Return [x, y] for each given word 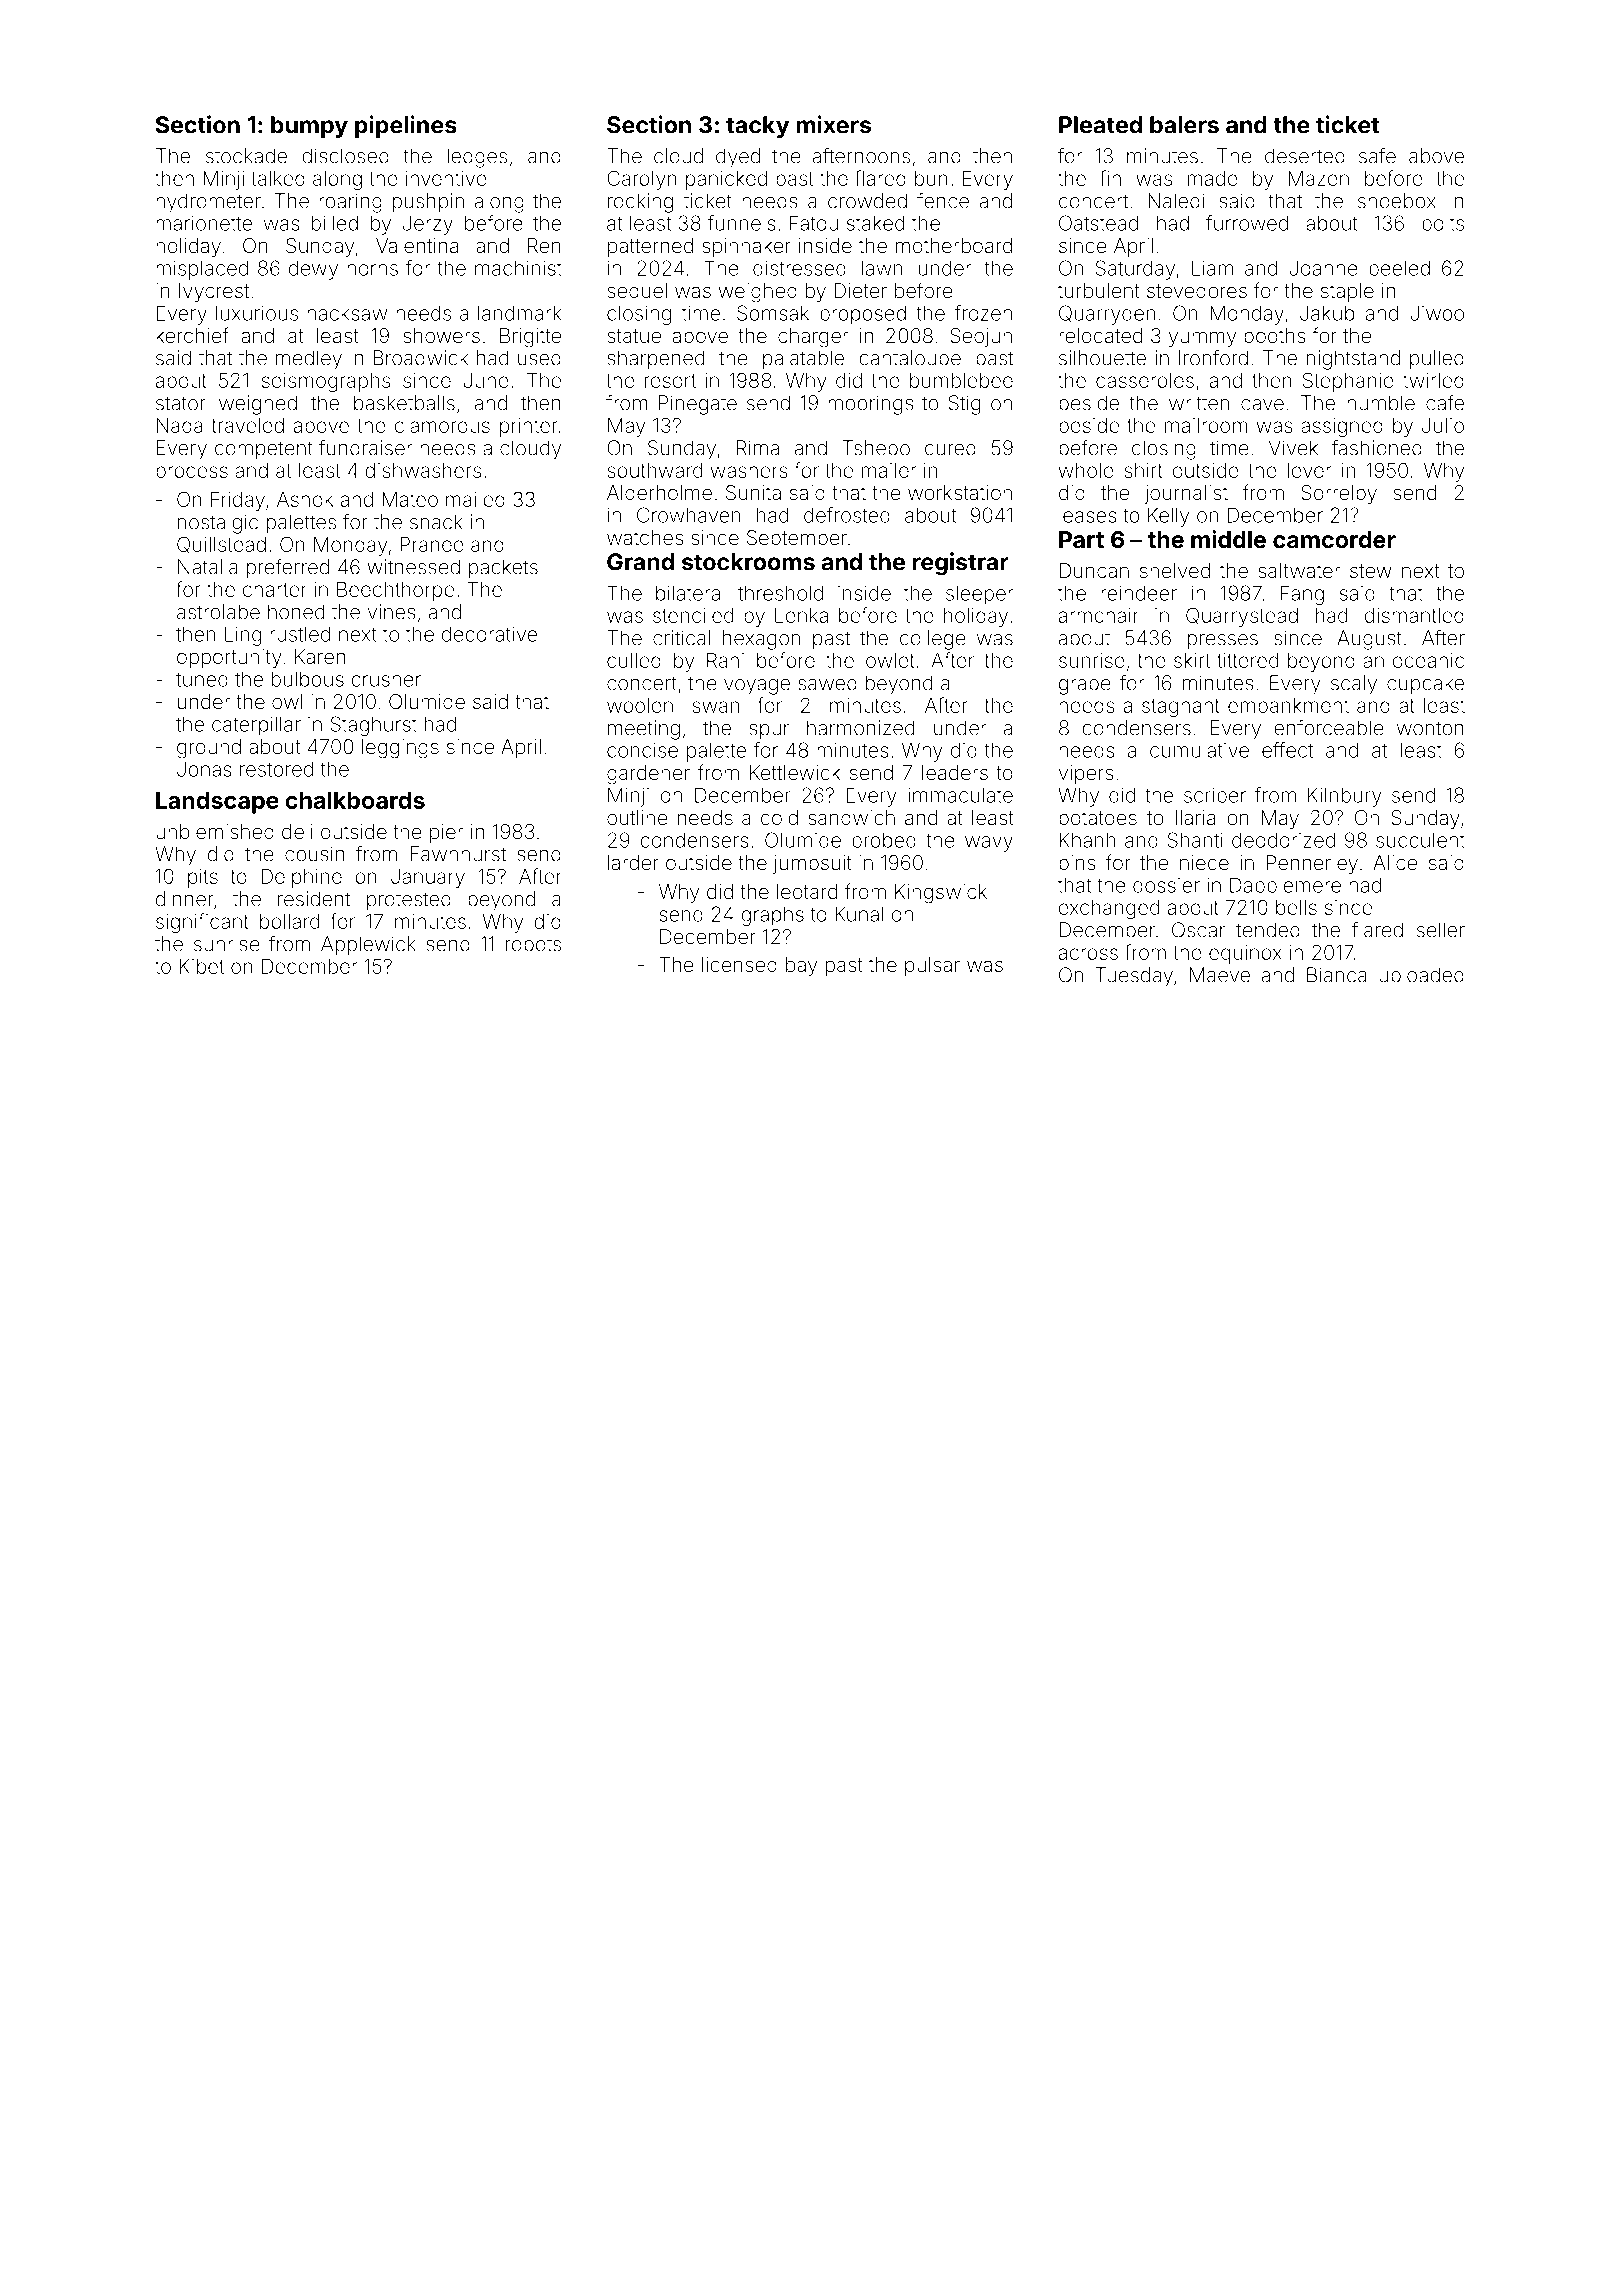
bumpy [309, 127]
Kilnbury [1345, 797]
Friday [238, 501]
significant [202, 923]
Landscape [217, 803]
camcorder [1334, 539]
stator [181, 403]
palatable [803, 360]
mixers [833, 124]
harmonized [860, 728]
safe [1377, 156]
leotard [807, 891]
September [797, 539]
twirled [1433, 380]
